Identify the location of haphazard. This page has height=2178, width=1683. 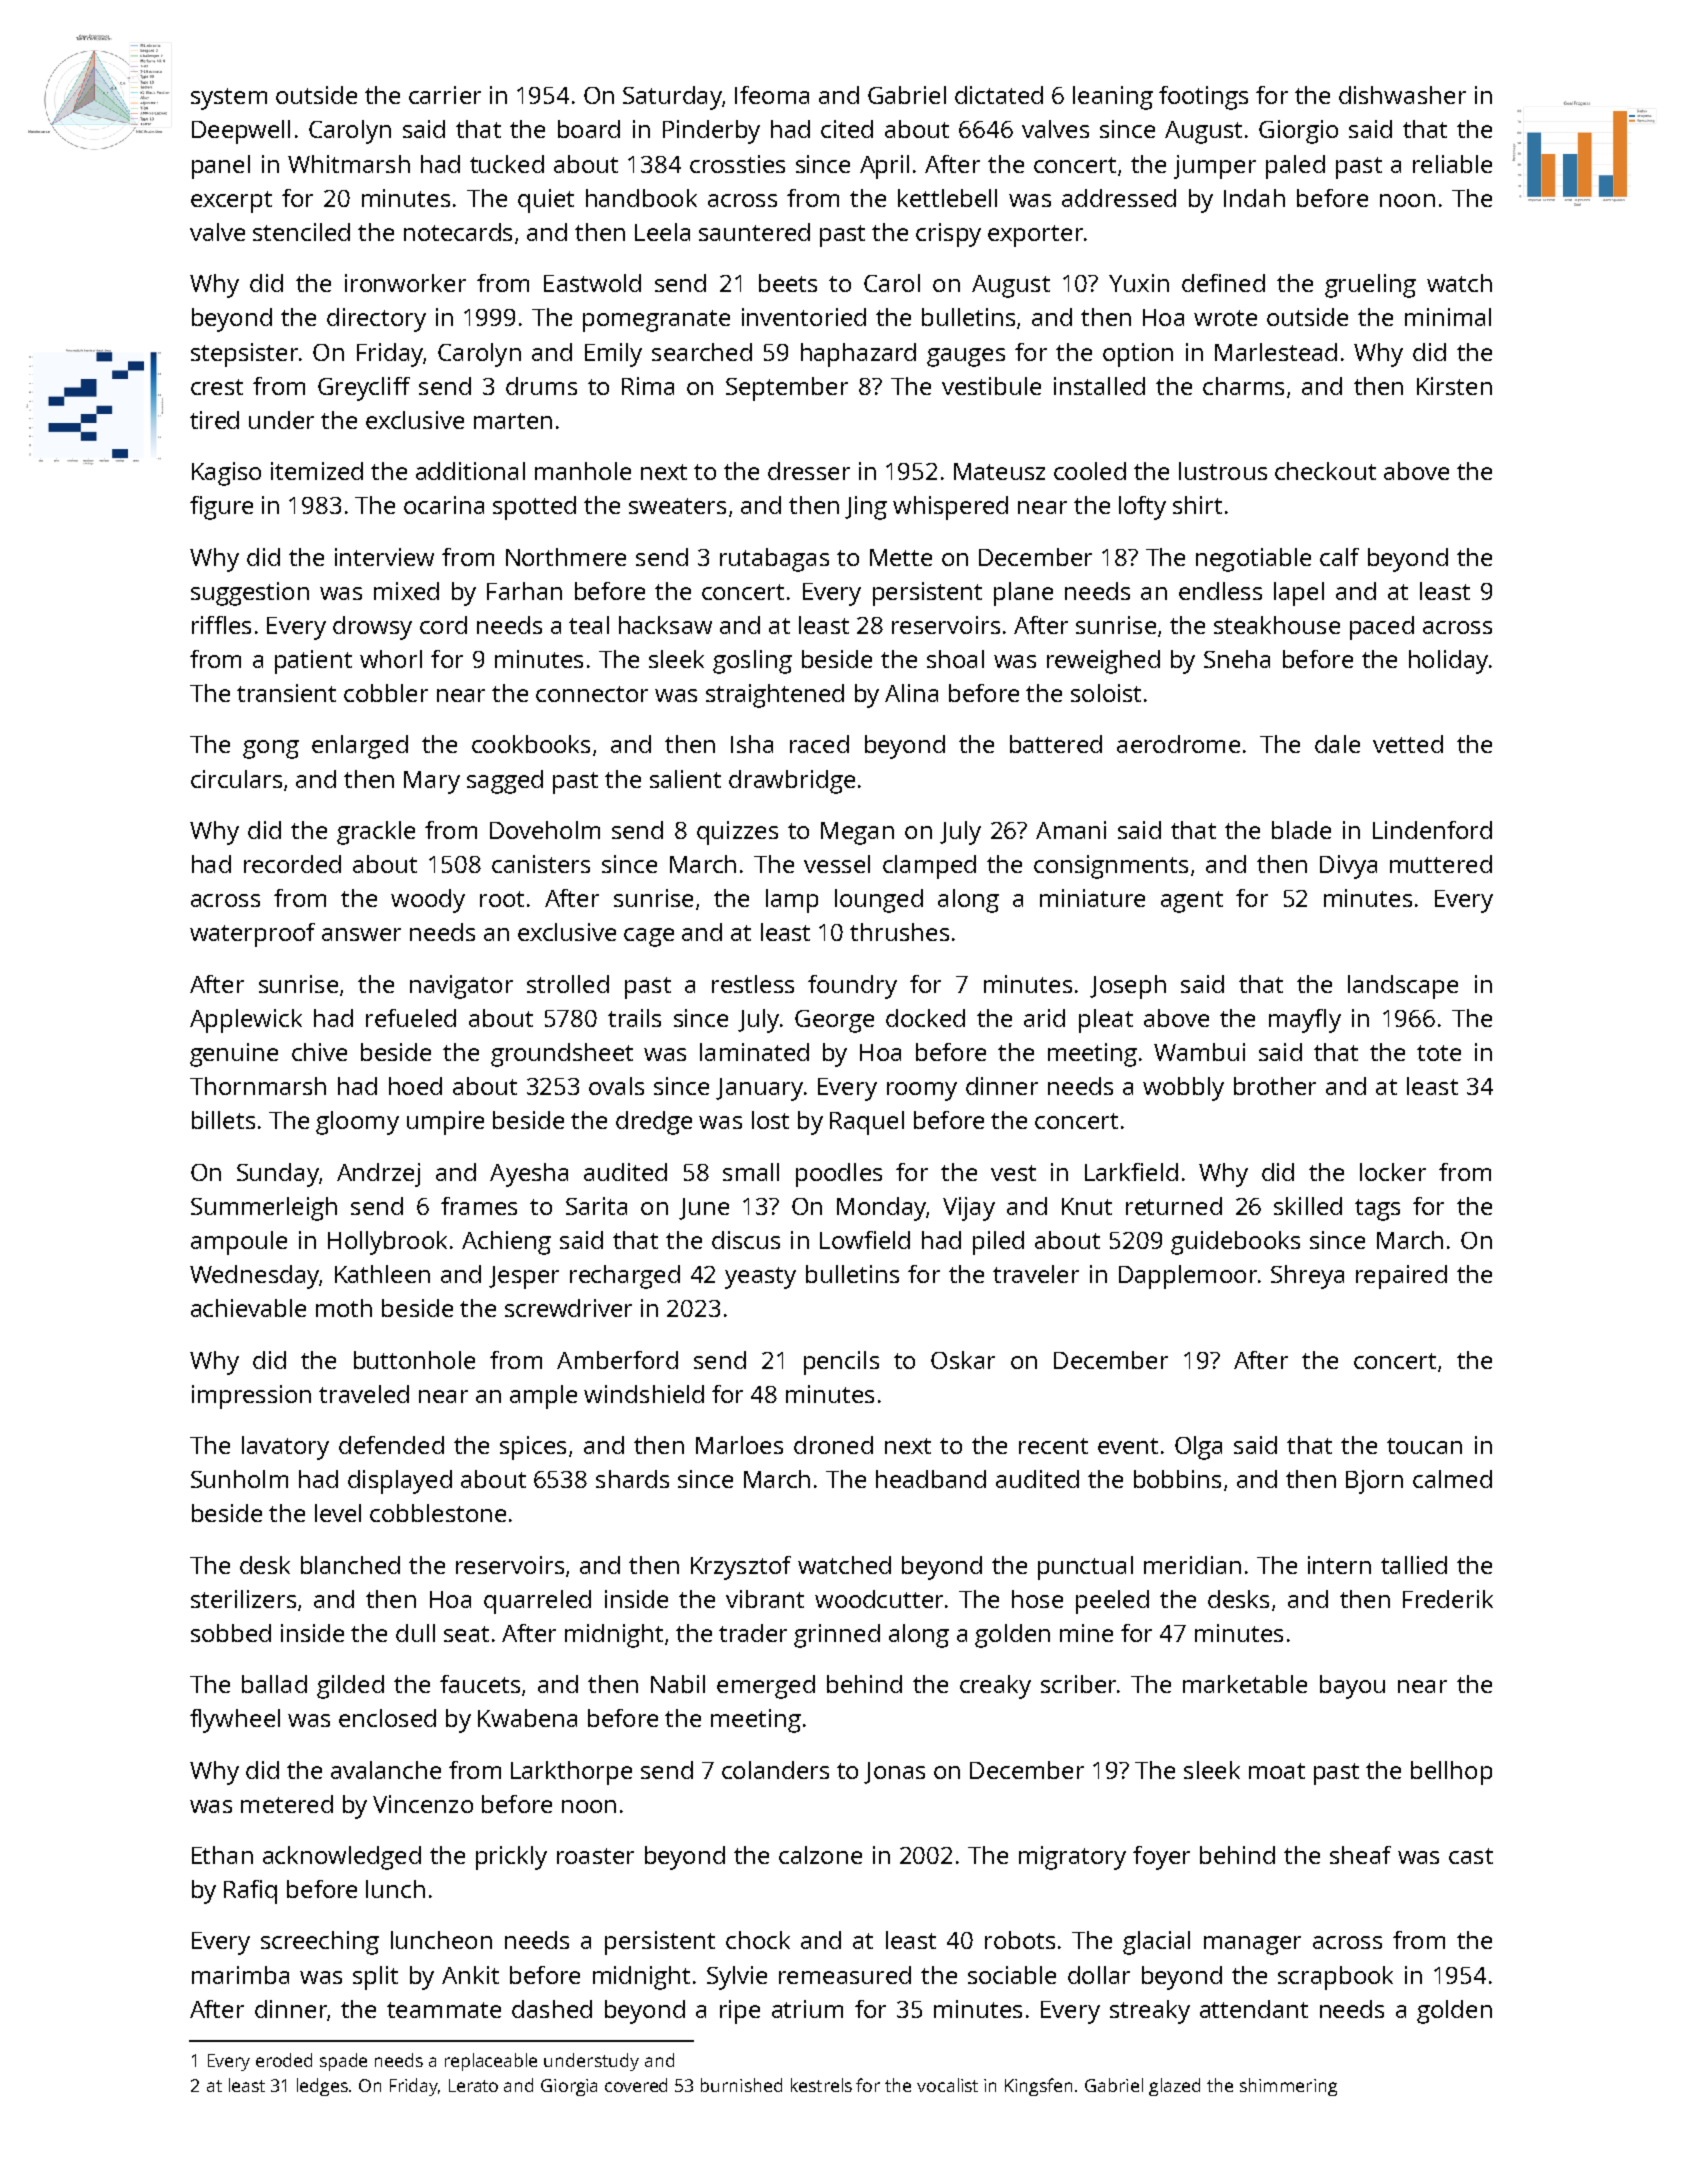
(858, 355).
